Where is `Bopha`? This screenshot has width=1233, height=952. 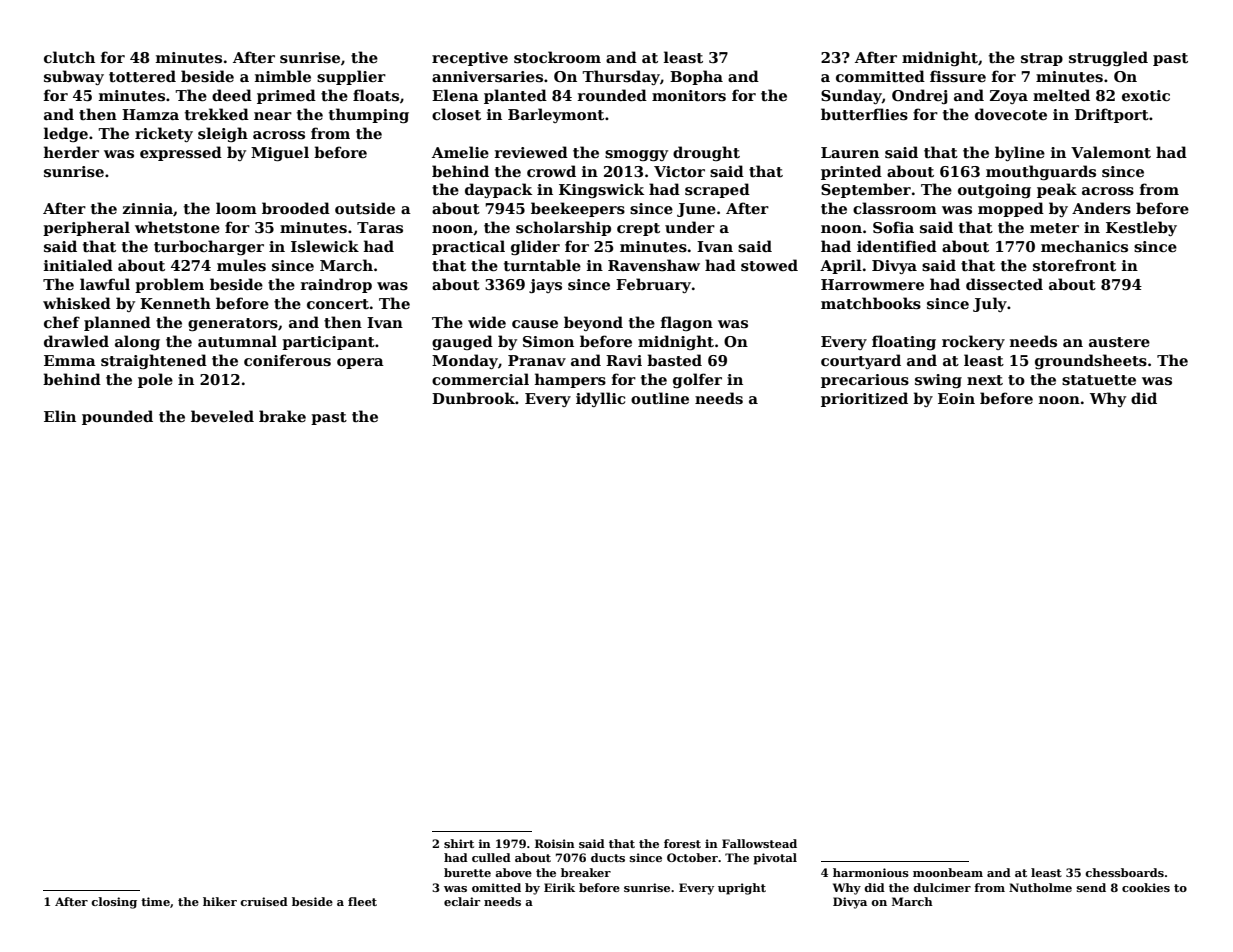 Bopha is located at coordinates (696, 77).
